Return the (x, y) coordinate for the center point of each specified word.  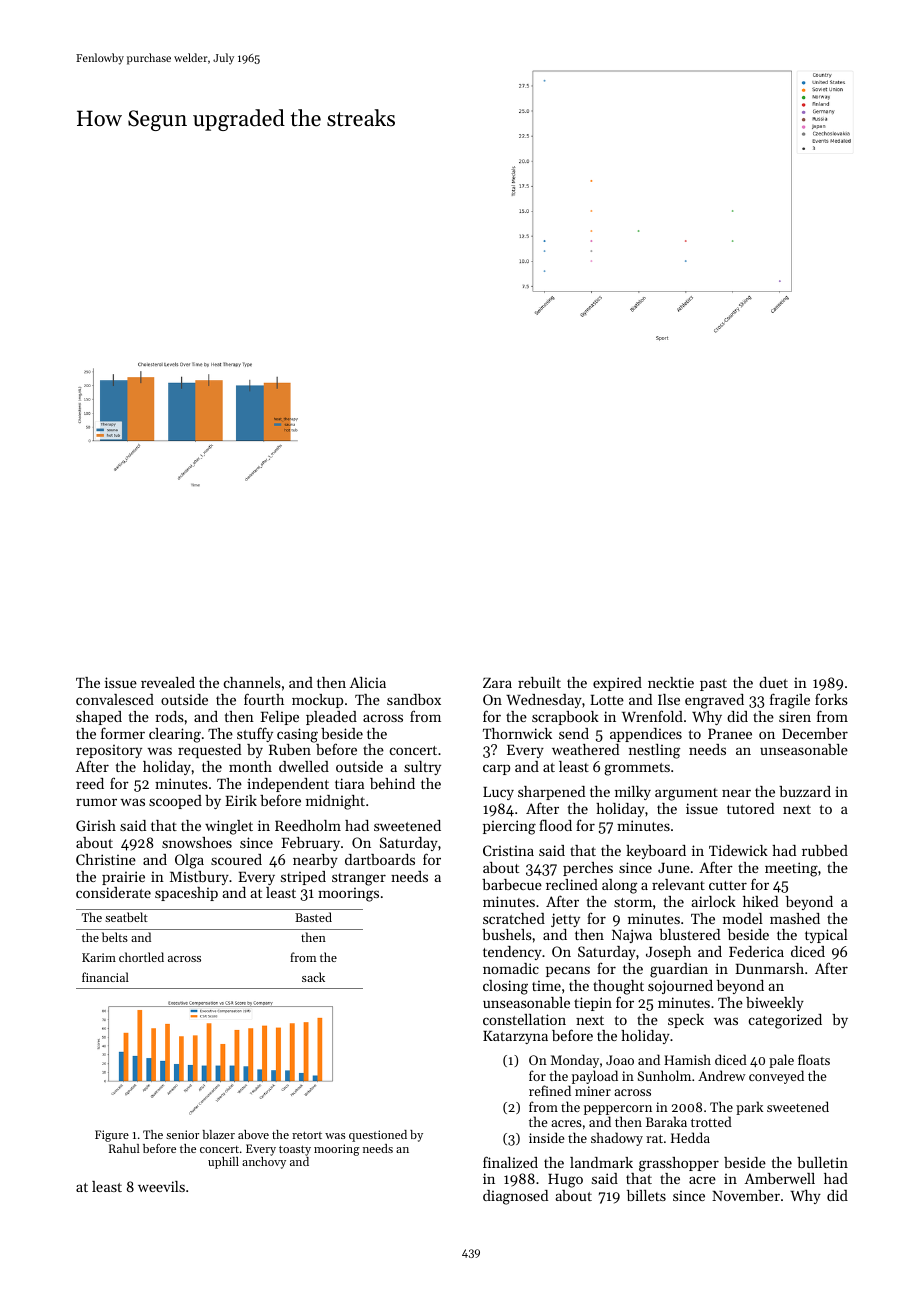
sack (313, 977)
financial (105, 977)
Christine (106, 859)
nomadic (511, 968)
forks (831, 699)
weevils (161, 1186)
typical (826, 936)
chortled (141, 957)
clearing (175, 735)
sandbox (414, 699)
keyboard (656, 852)
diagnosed (515, 1197)
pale (781, 1061)
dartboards (380, 859)
